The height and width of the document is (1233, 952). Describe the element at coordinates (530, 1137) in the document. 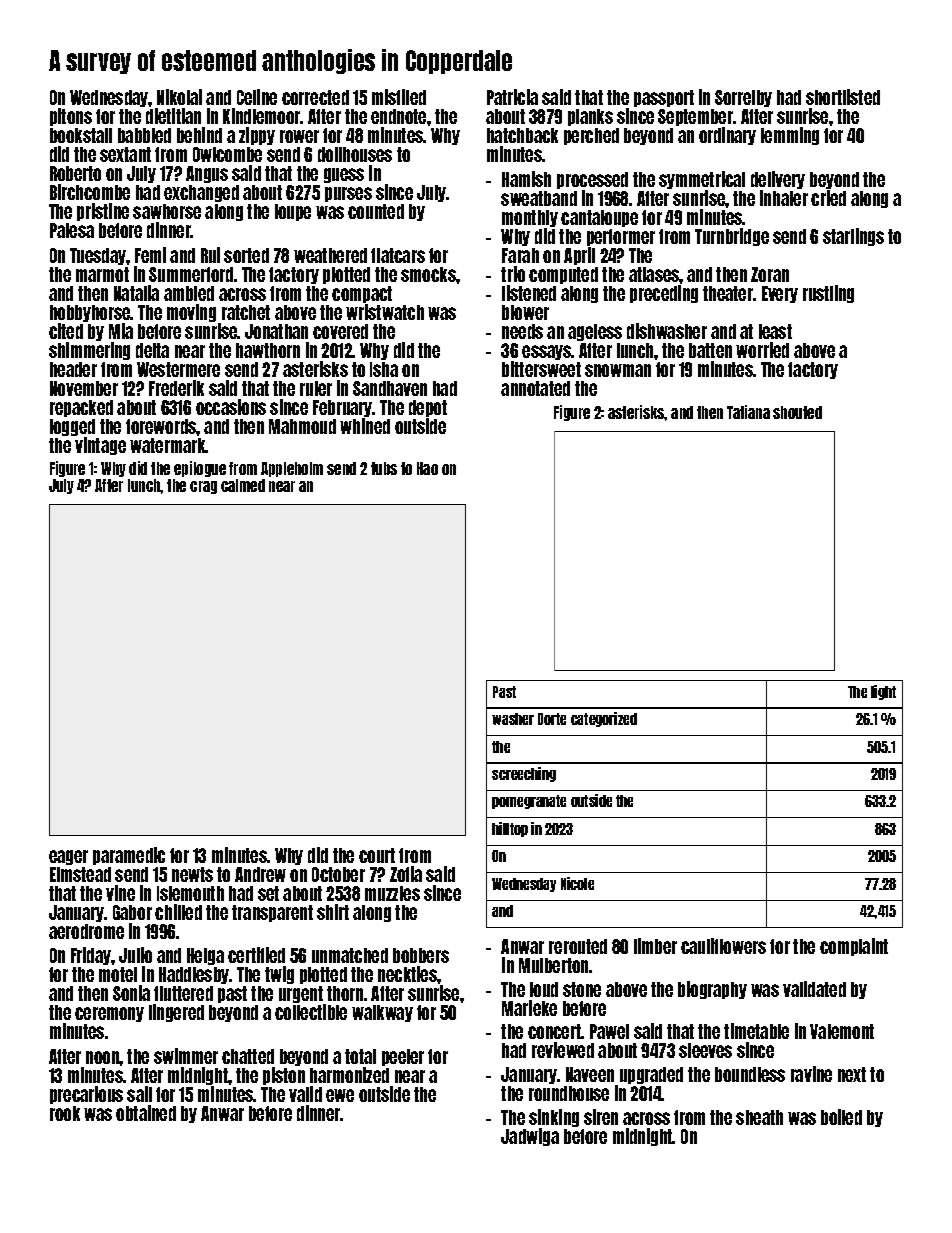

I see `Jadwiga` at that location.
